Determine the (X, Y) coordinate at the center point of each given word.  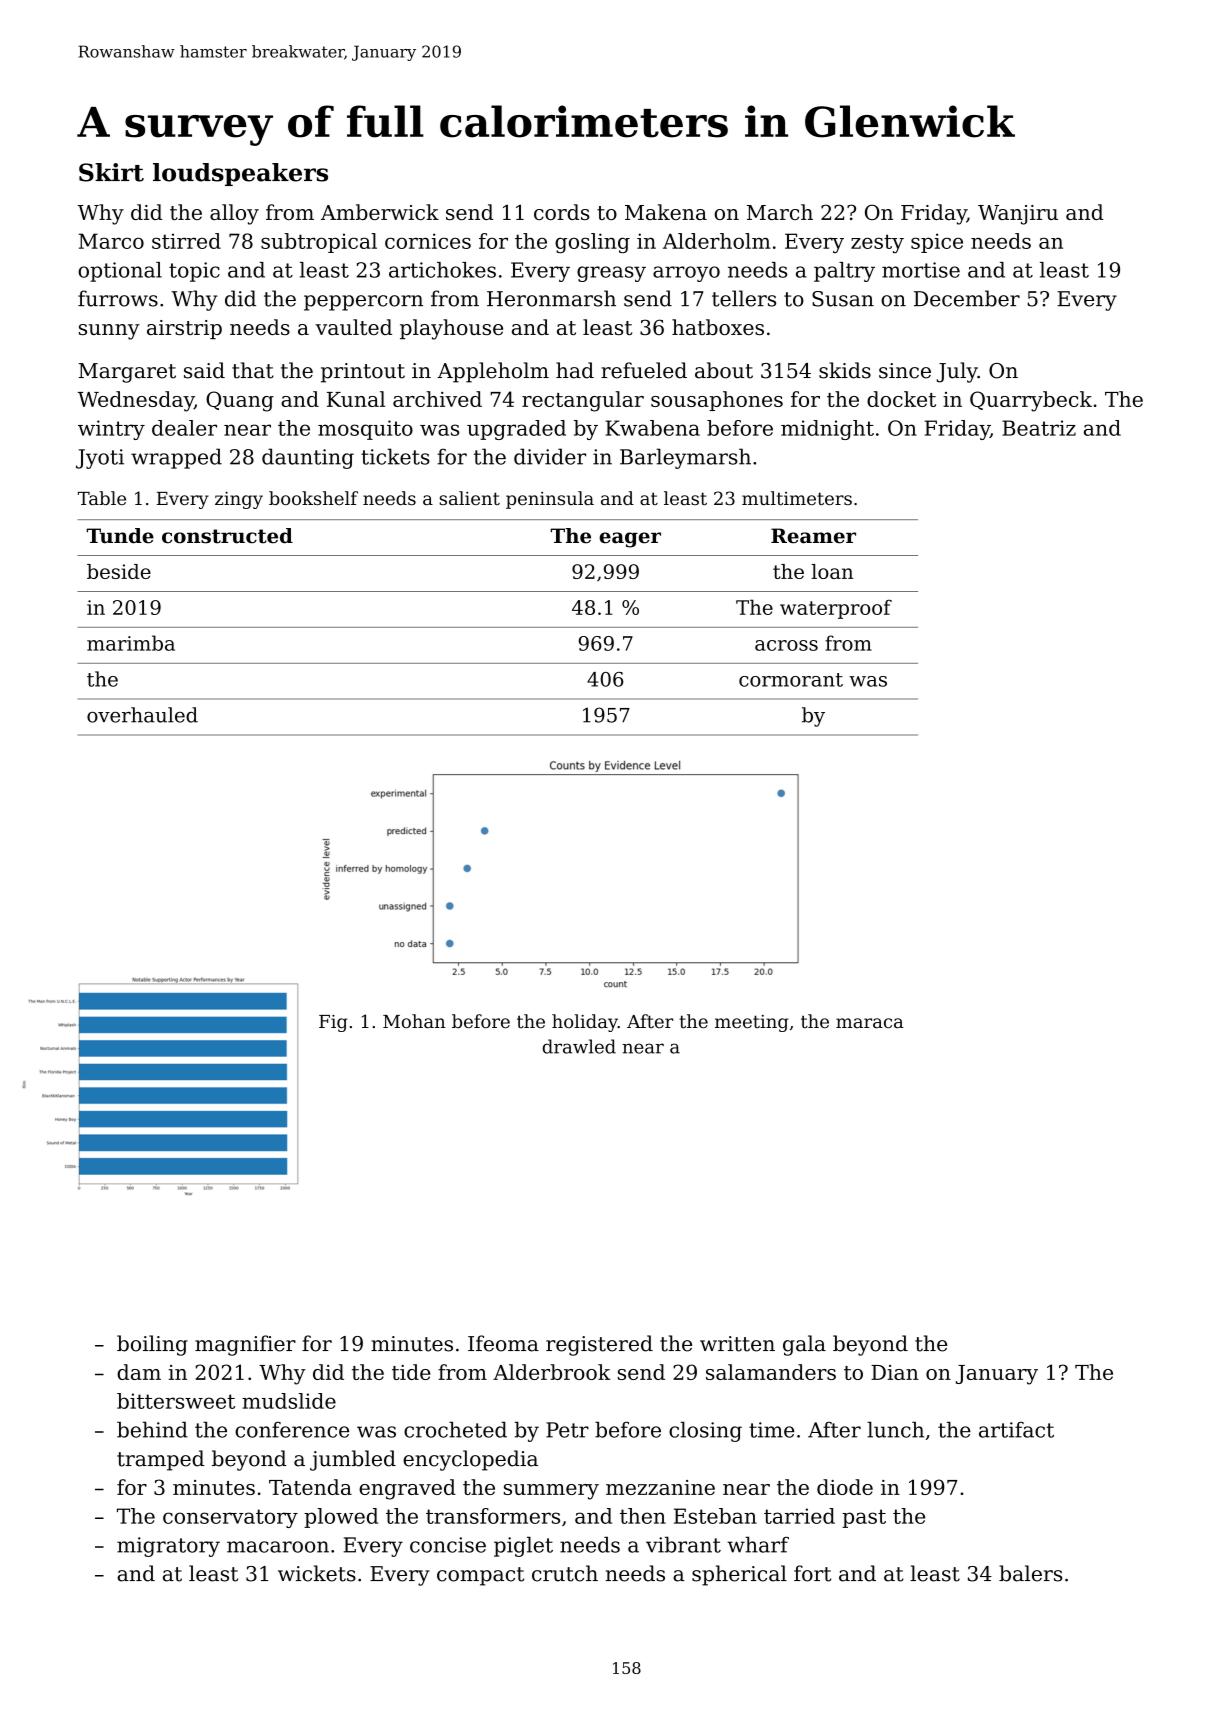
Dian (895, 1372)
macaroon (278, 1547)
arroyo (686, 274)
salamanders (771, 1372)
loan (832, 571)
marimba (131, 643)
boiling (152, 1345)
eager (630, 540)
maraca (870, 1023)
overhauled (142, 715)
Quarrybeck (1031, 401)
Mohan (414, 1021)
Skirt (111, 172)
